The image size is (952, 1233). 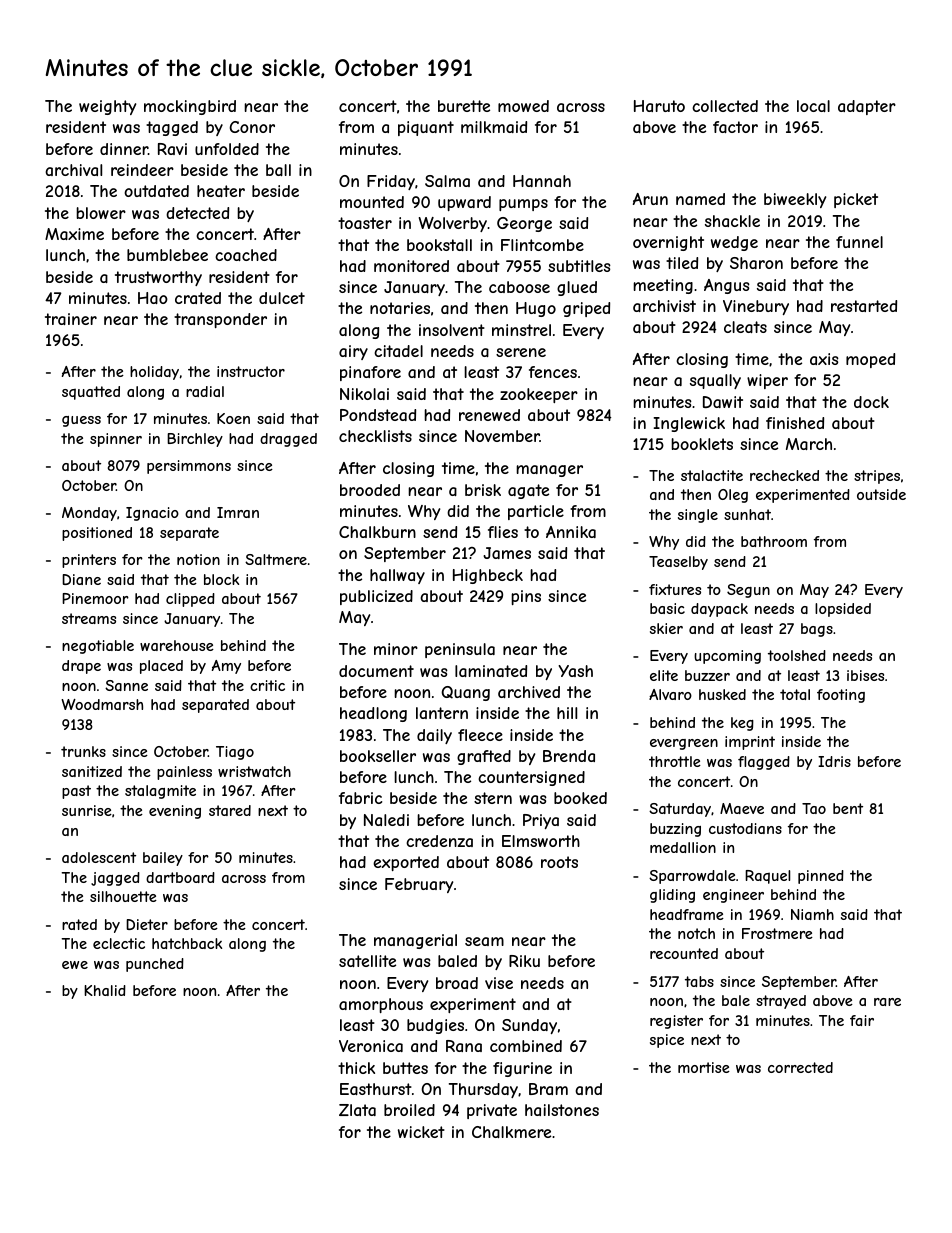 I want to click on thick, so click(x=356, y=1068).
